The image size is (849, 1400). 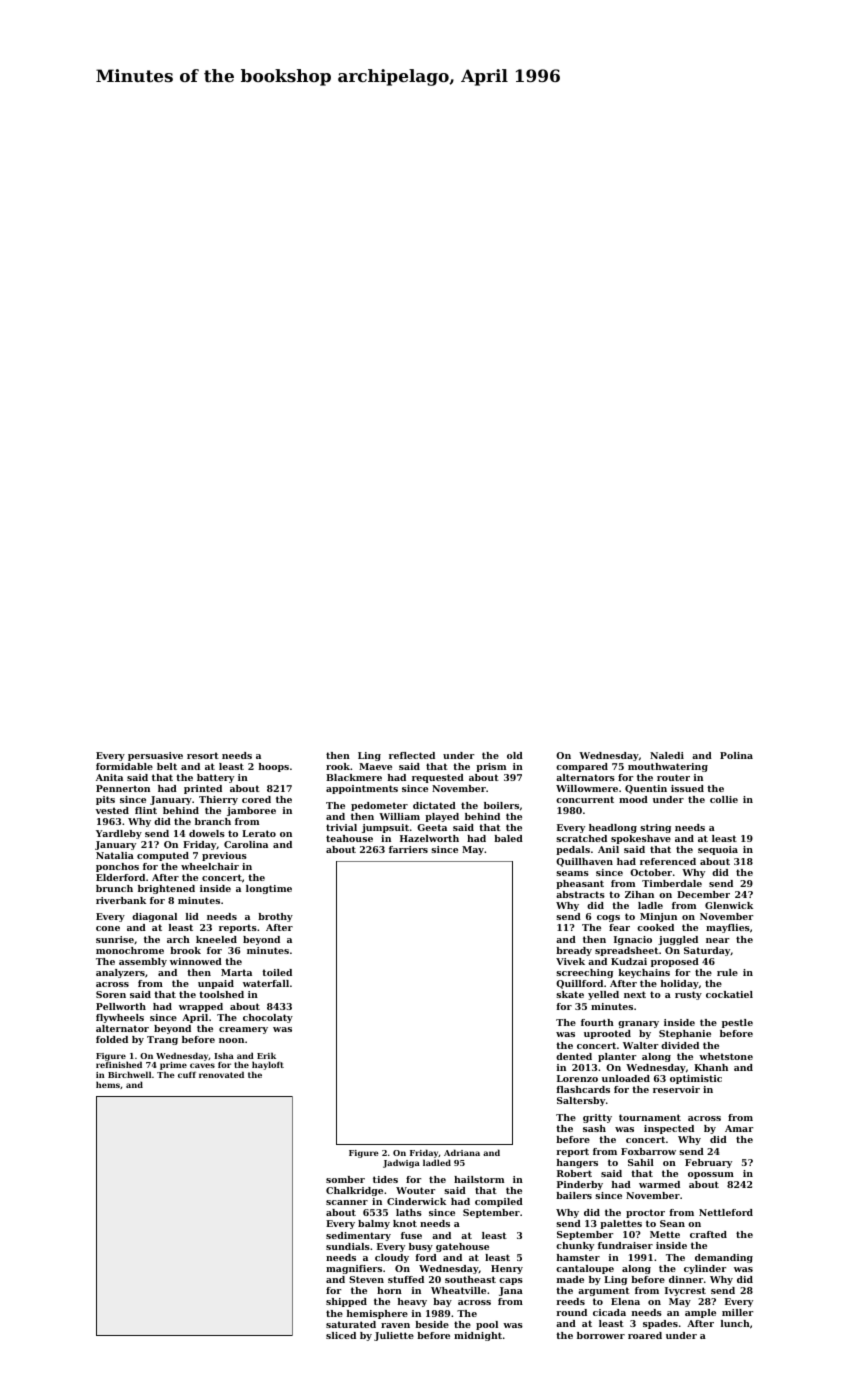 What do you see at coordinates (676, 1089) in the screenshot?
I see `reservoir` at bounding box center [676, 1089].
